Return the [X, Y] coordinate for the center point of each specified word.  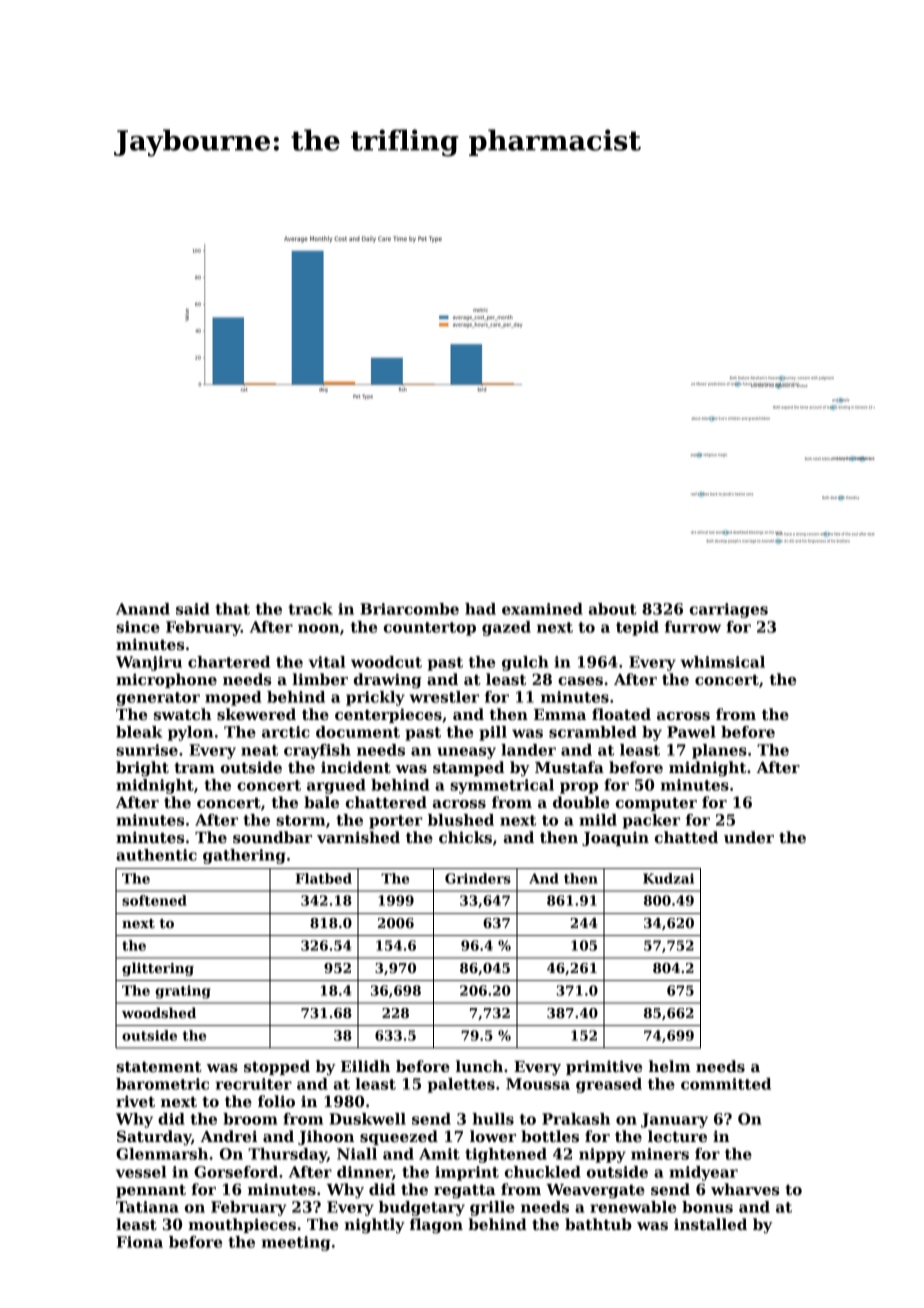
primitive [604, 1067]
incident [356, 767]
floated [621, 714]
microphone [166, 680]
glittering [158, 969]
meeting [296, 1243]
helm [670, 1066]
